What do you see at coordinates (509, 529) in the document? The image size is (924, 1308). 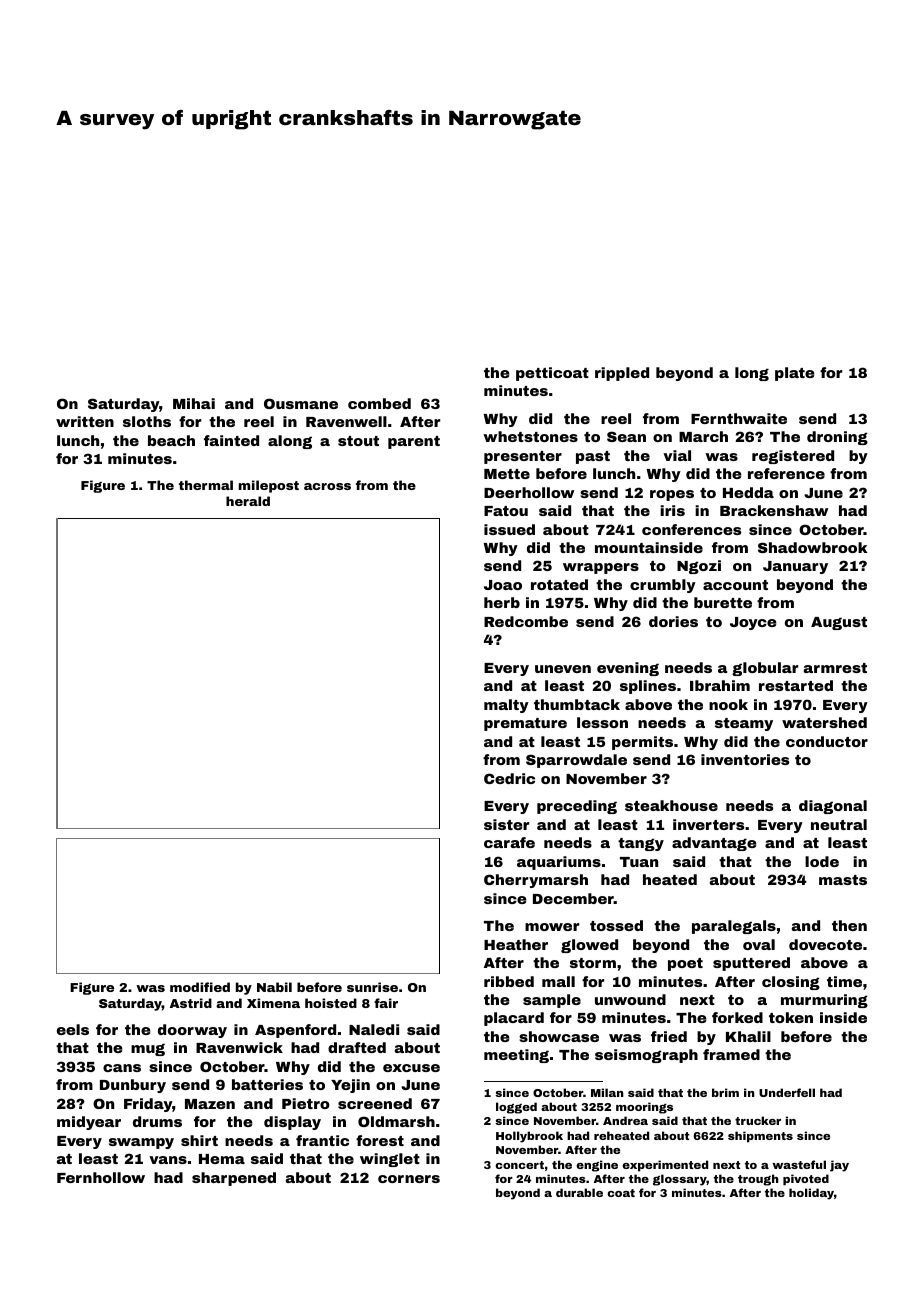 I see `issued` at bounding box center [509, 529].
